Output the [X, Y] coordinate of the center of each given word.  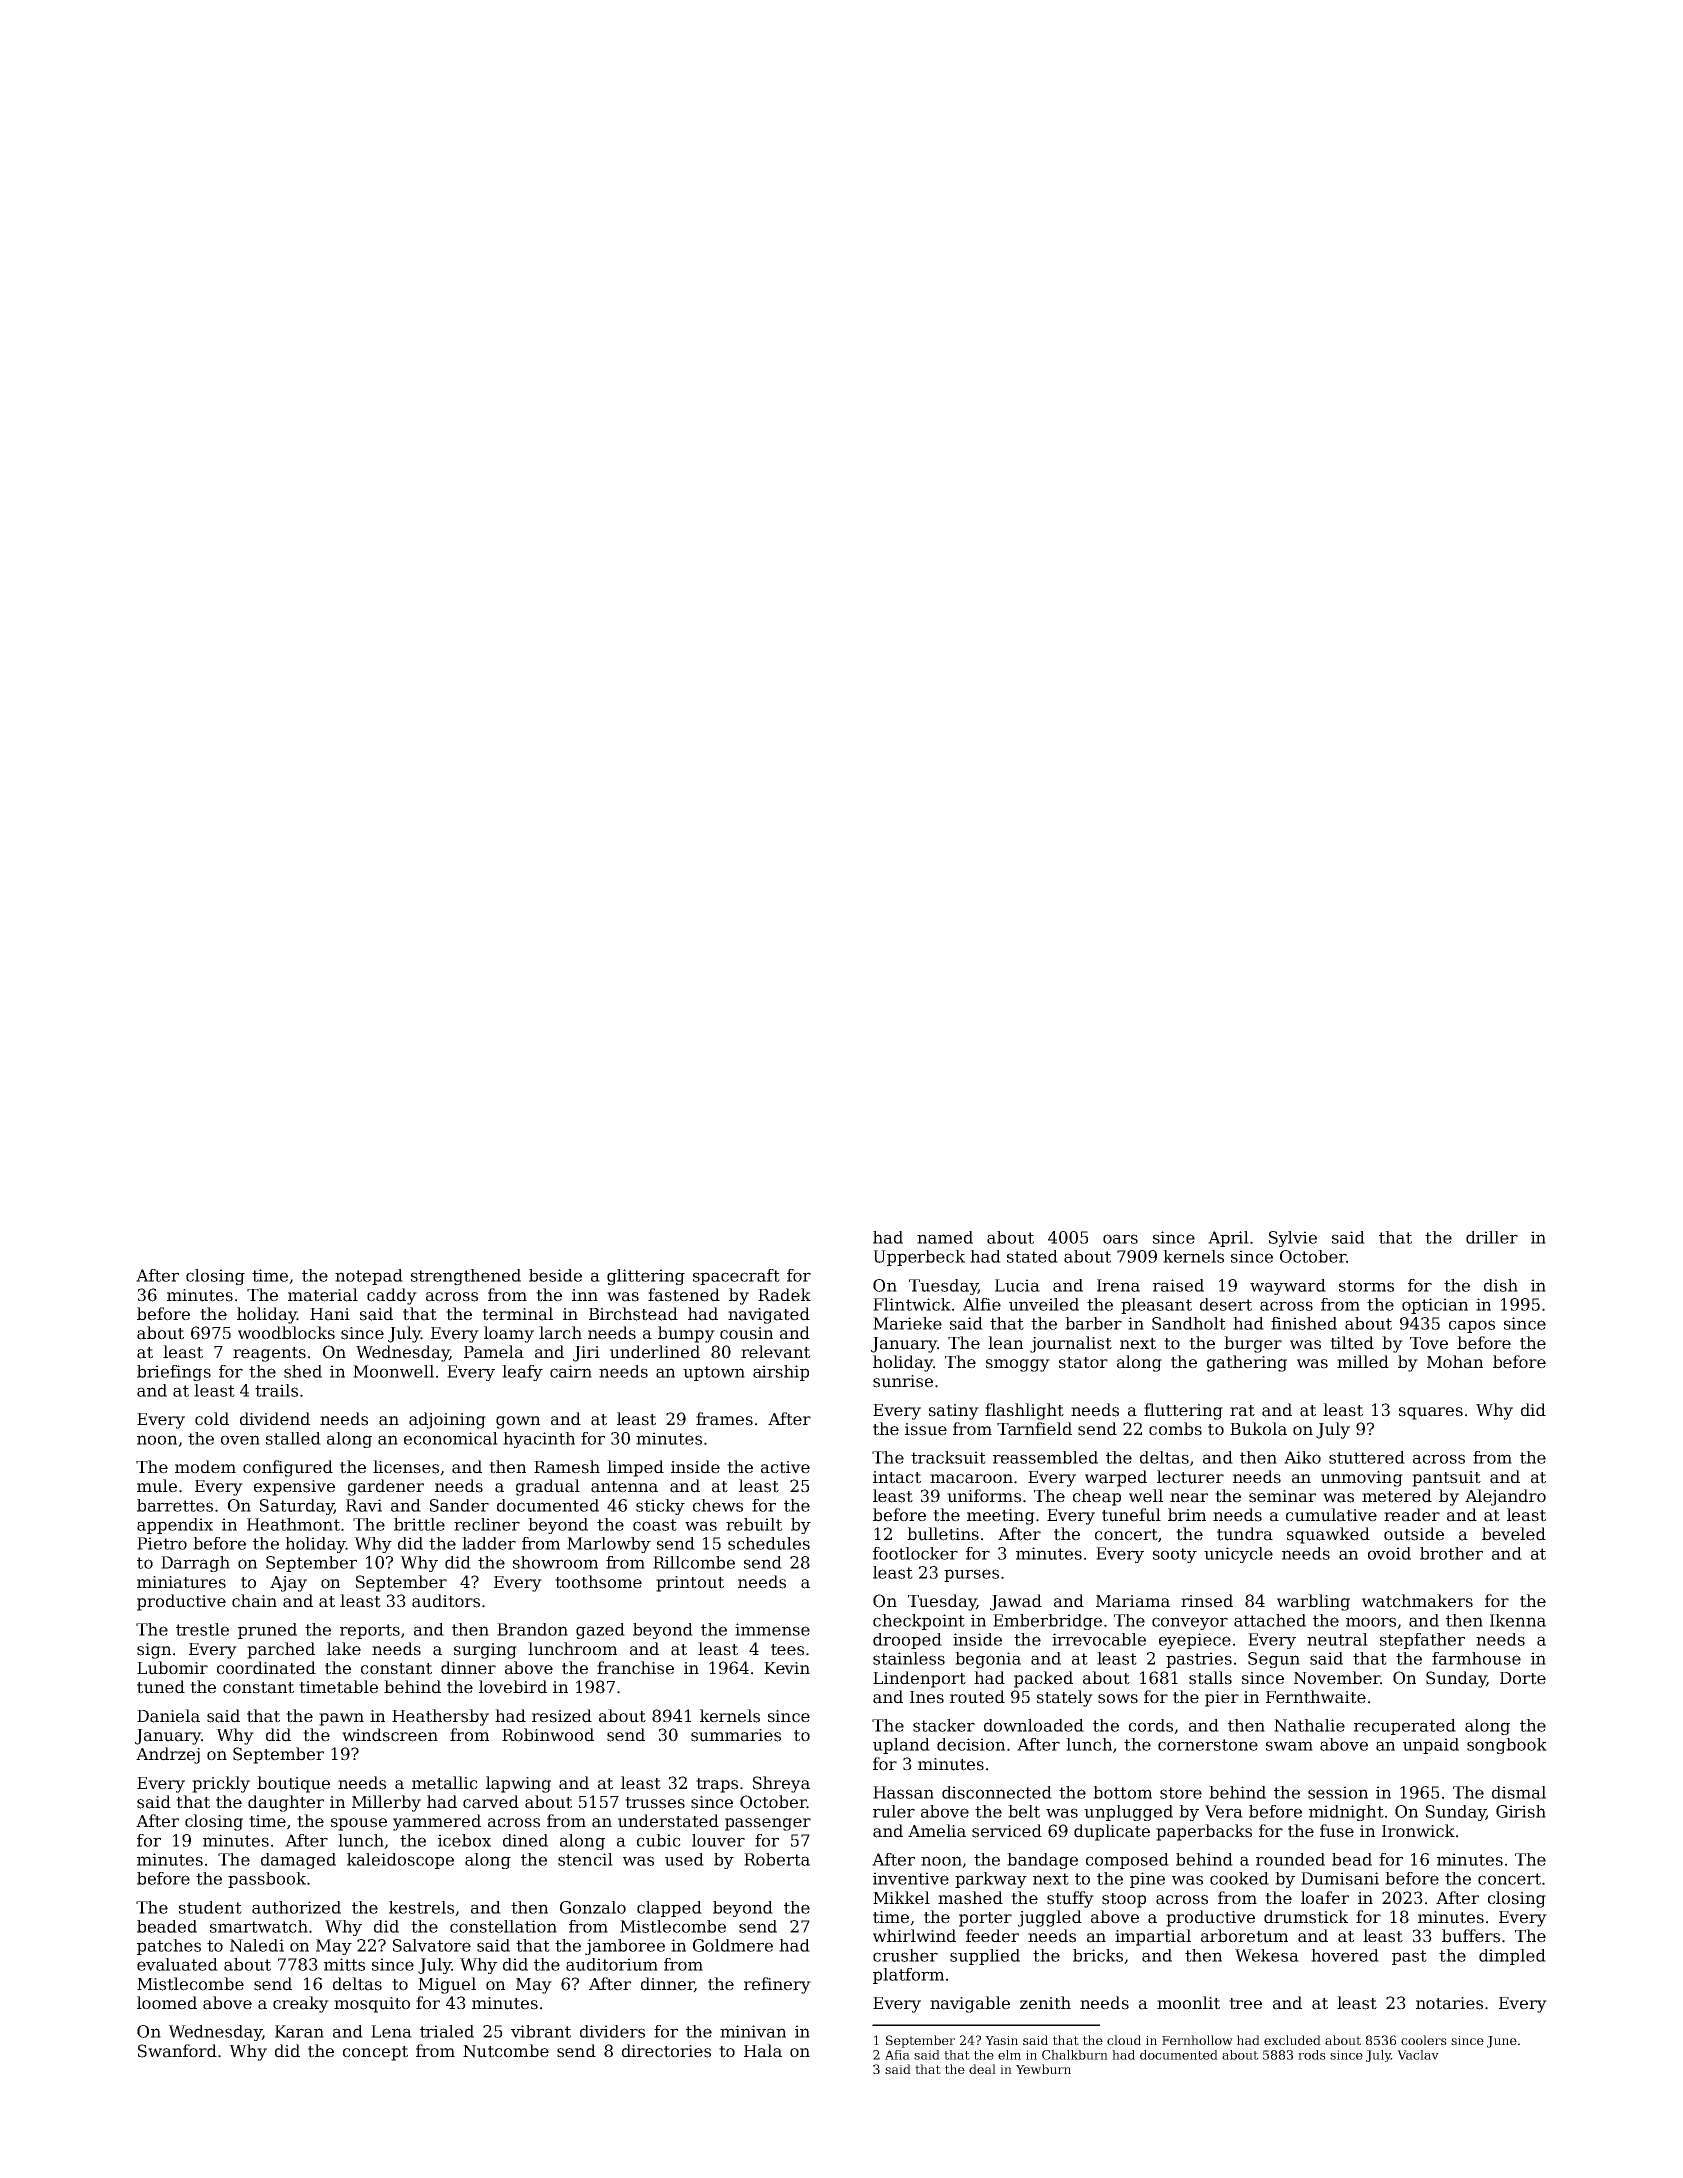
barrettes [175, 1505]
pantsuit [1446, 1479]
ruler [894, 1811]
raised [1178, 1285]
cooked [1239, 1878]
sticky [660, 1507]
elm [1009, 2055]
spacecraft [736, 1277]
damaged [298, 1861]
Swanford [177, 2051]
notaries [1449, 2003]
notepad [369, 1277]
